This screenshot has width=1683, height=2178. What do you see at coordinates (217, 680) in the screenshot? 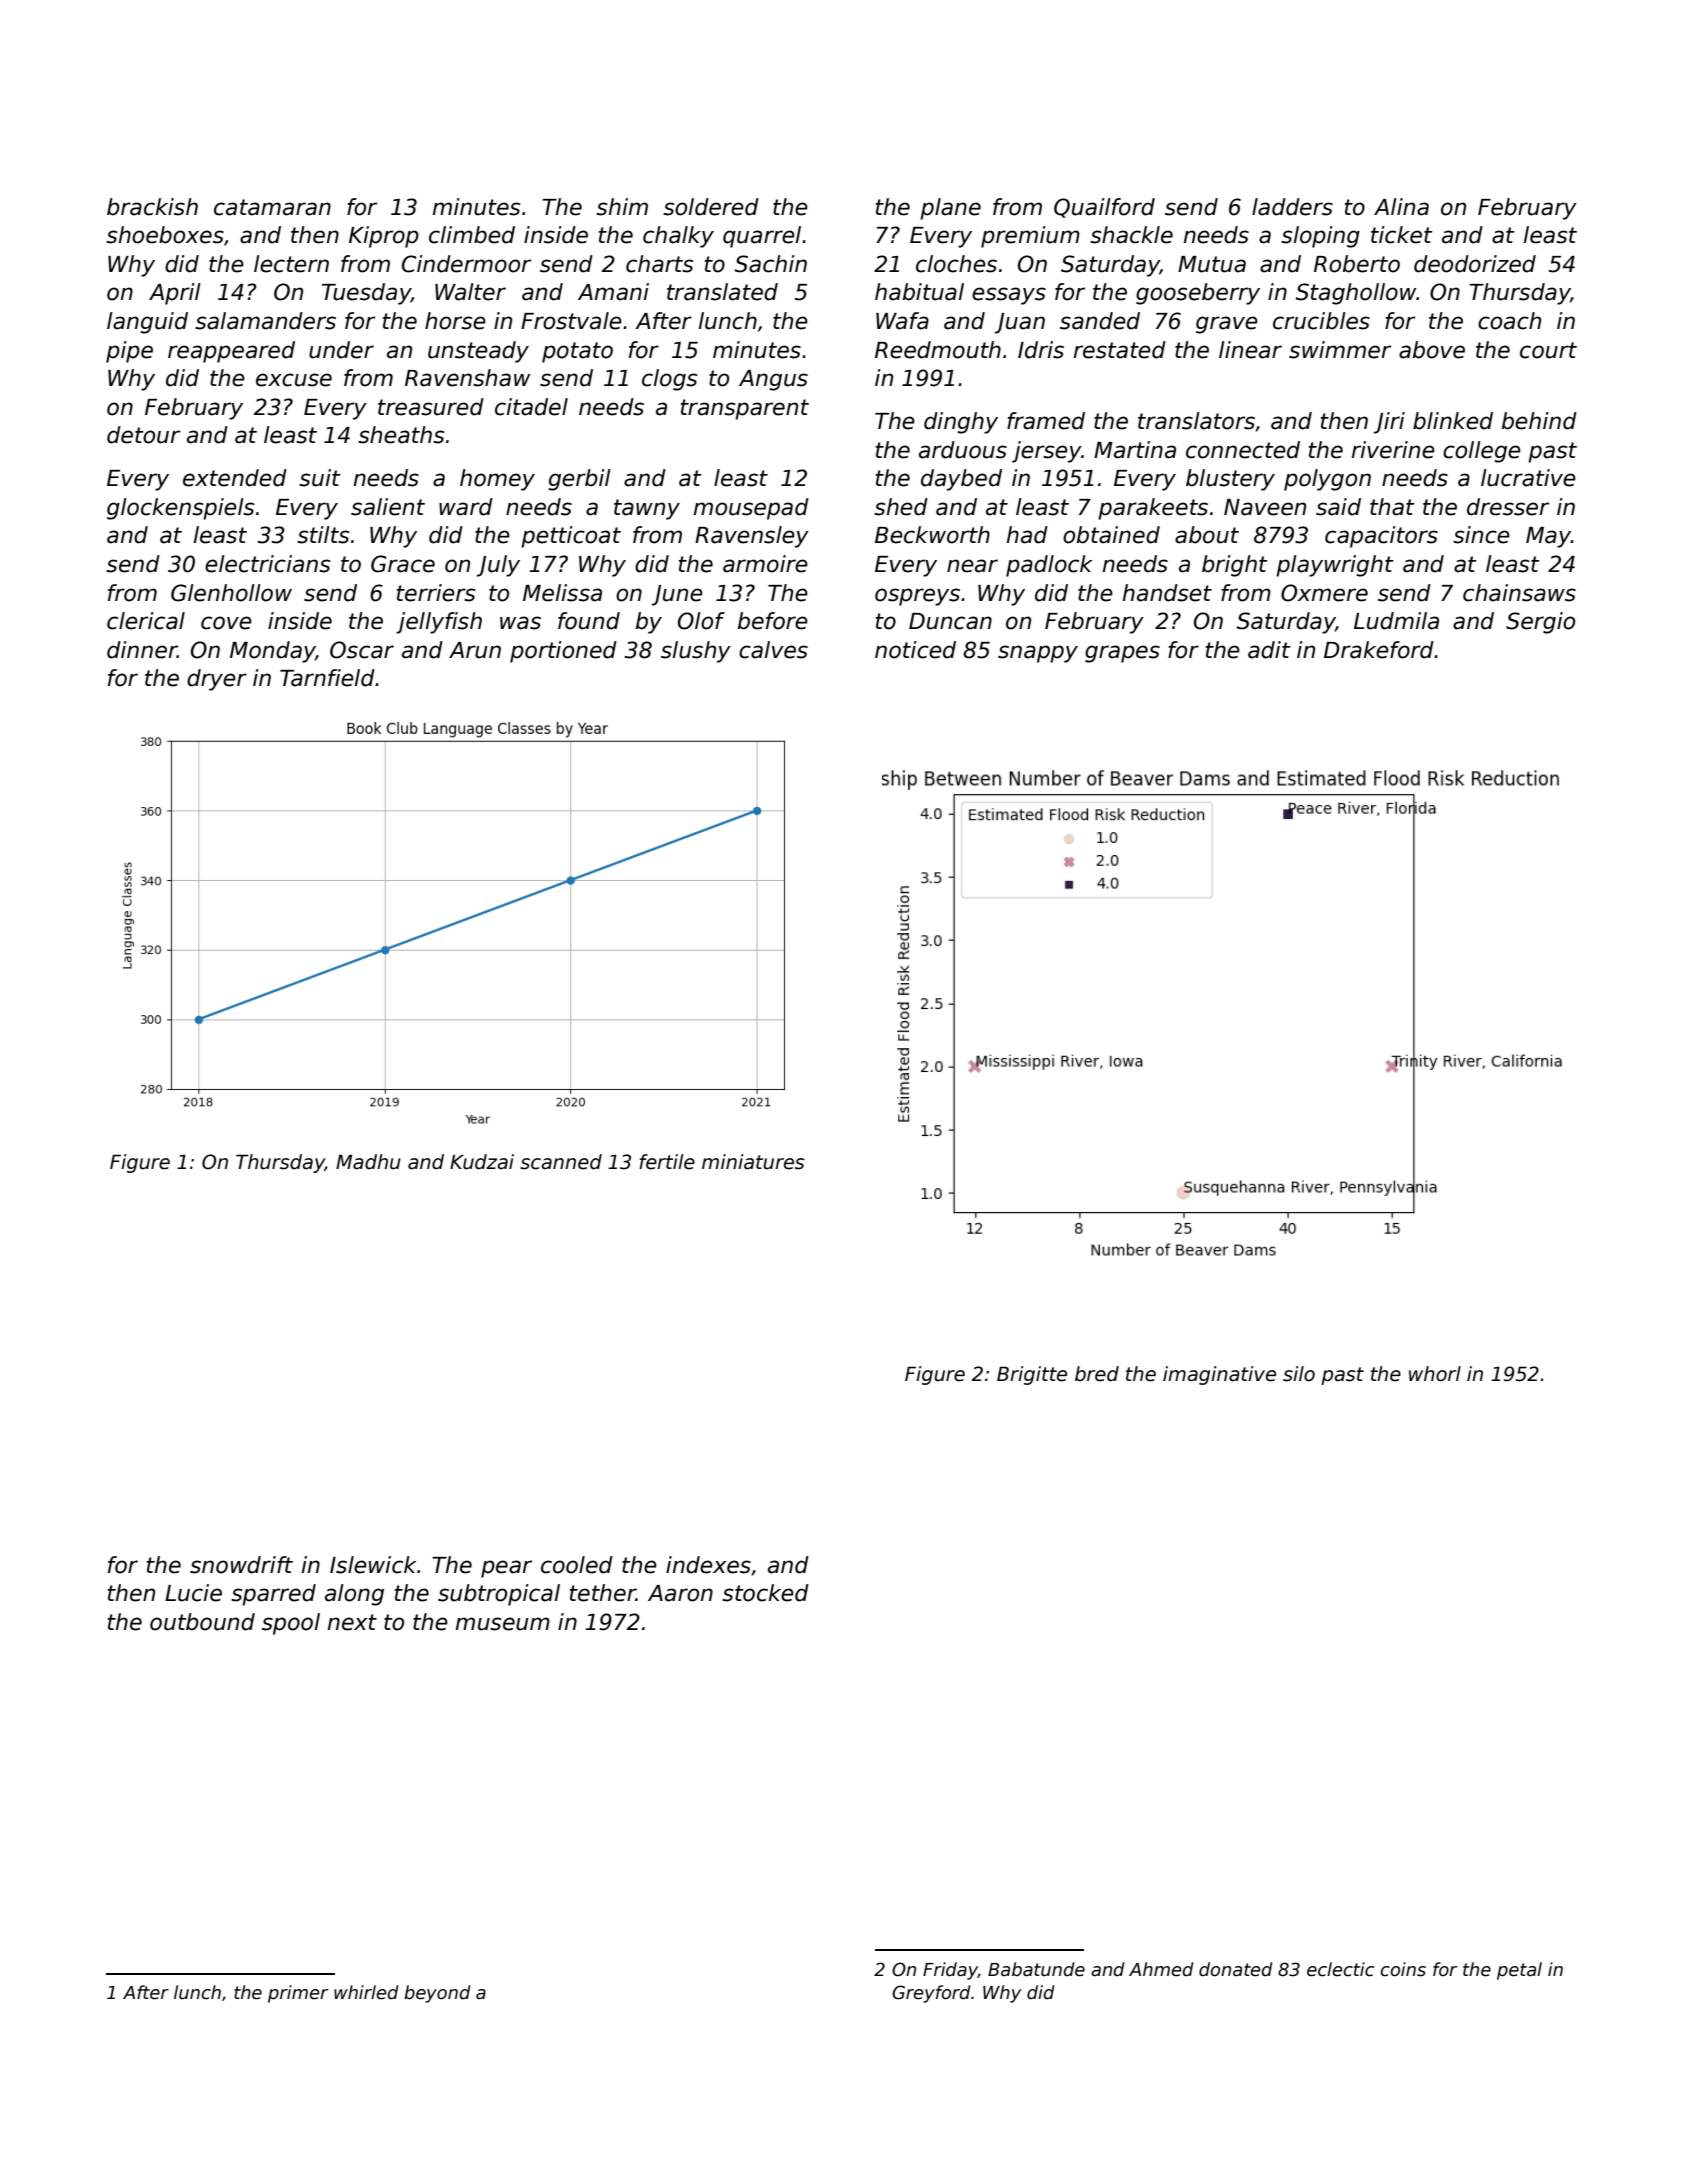
I see `dryer` at bounding box center [217, 680].
